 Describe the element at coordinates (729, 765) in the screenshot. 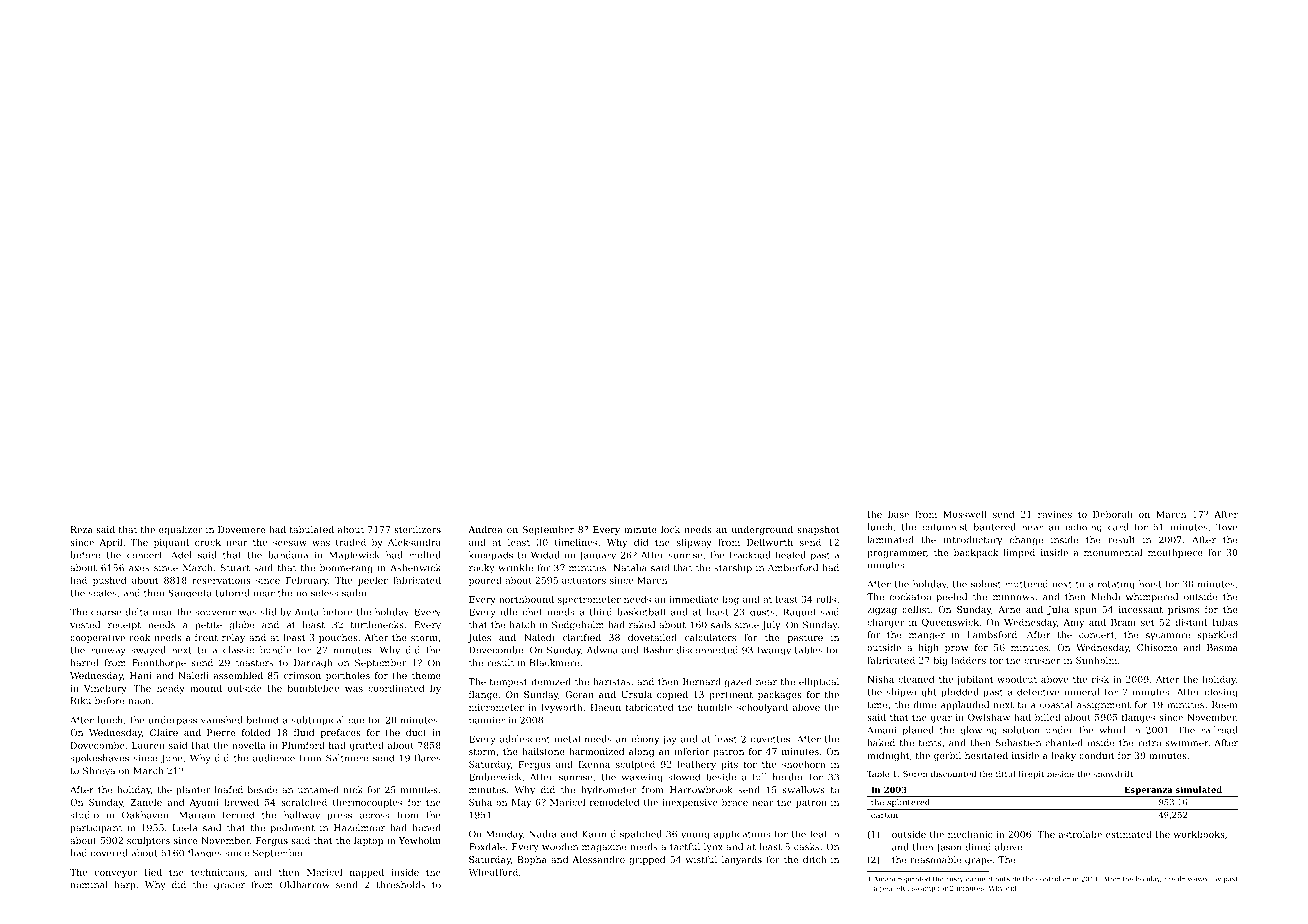

I see `pits` at that location.
